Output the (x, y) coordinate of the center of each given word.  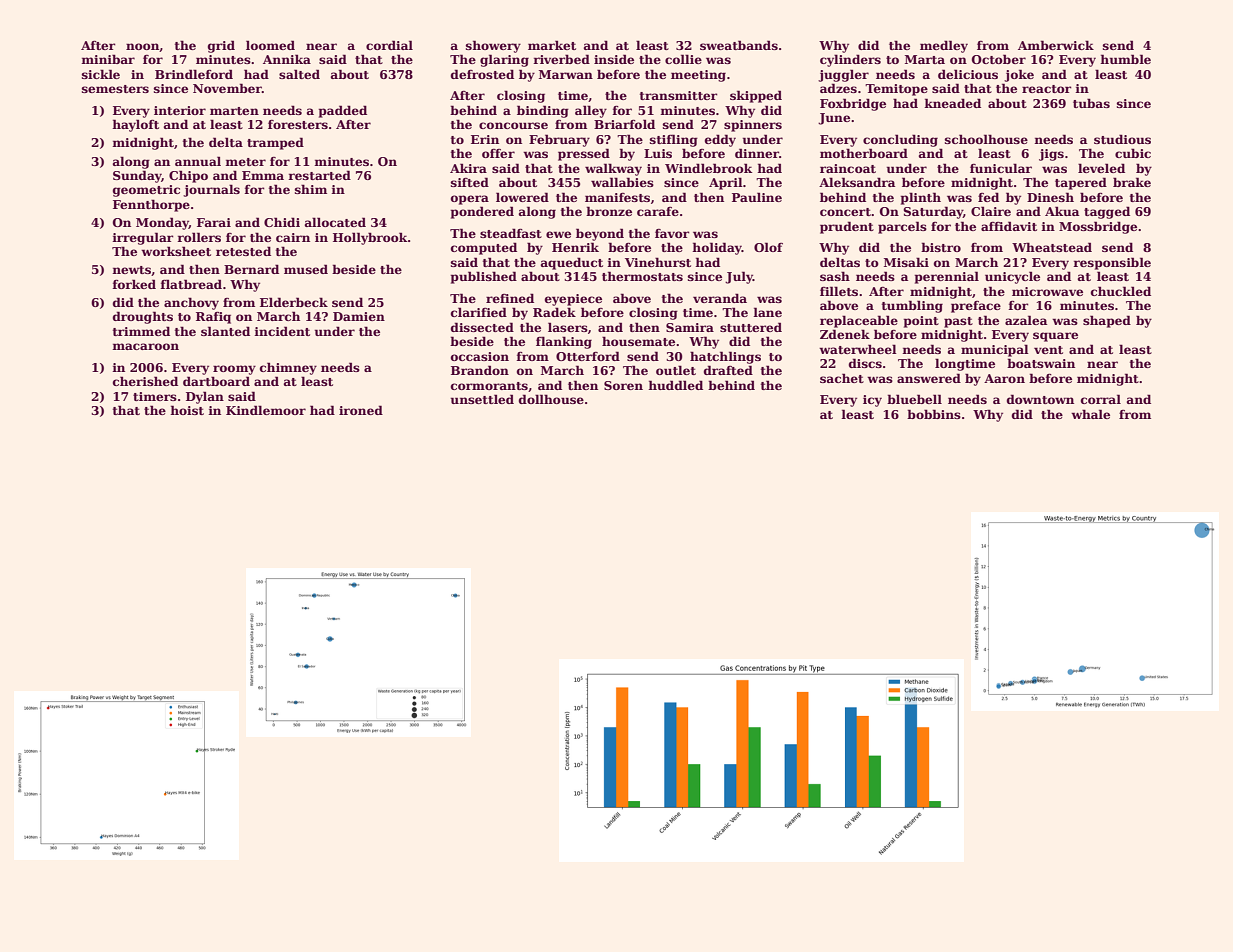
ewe (558, 234)
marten (234, 111)
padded (343, 111)
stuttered (751, 327)
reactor (1047, 89)
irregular (143, 238)
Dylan (205, 397)
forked (134, 284)
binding (543, 111)
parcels (902, 227)
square (1055, 337)
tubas (1091, 103)
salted (299, 74)
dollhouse (551, 399)
